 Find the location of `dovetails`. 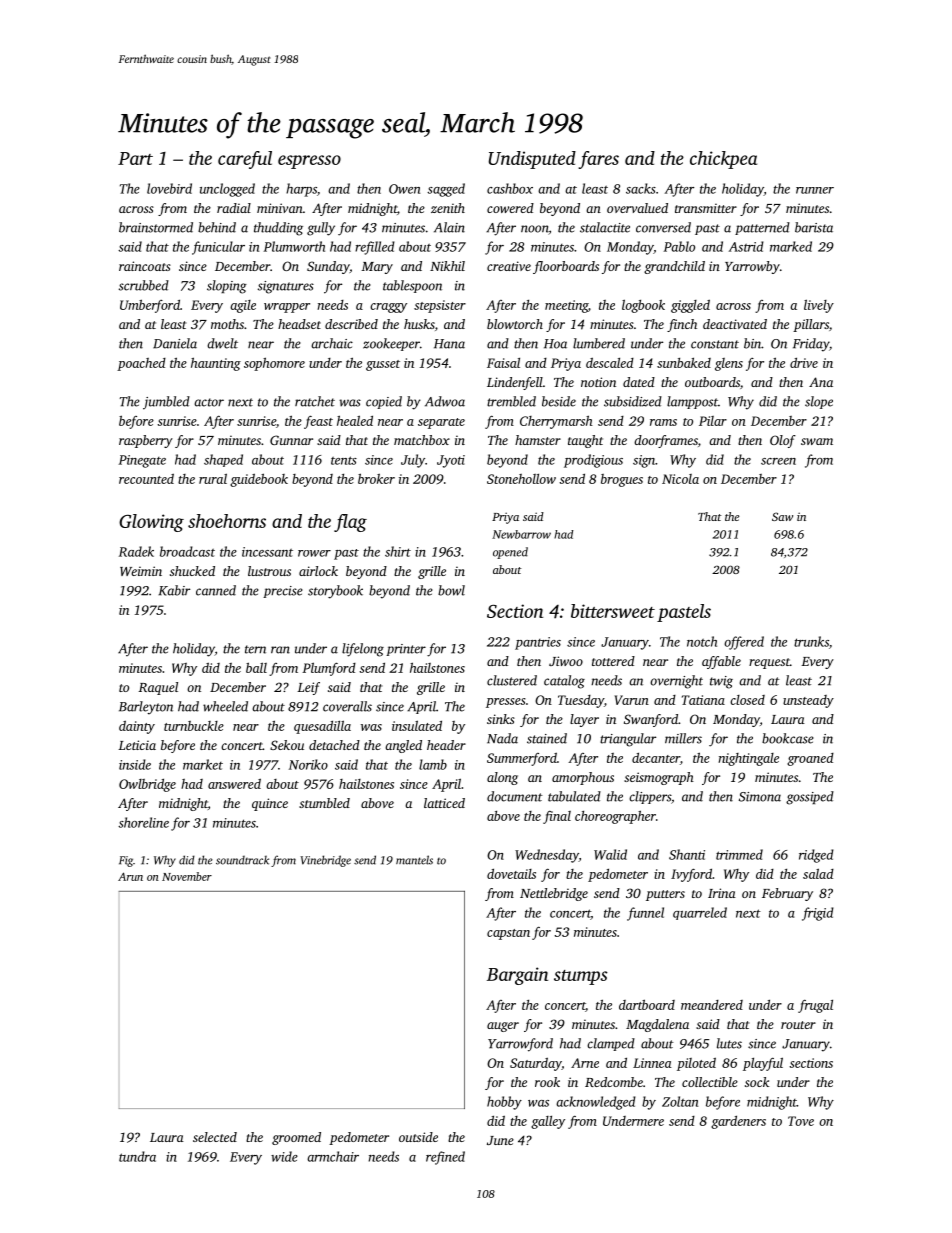

dovetails is located at coordinates (511, 873).
